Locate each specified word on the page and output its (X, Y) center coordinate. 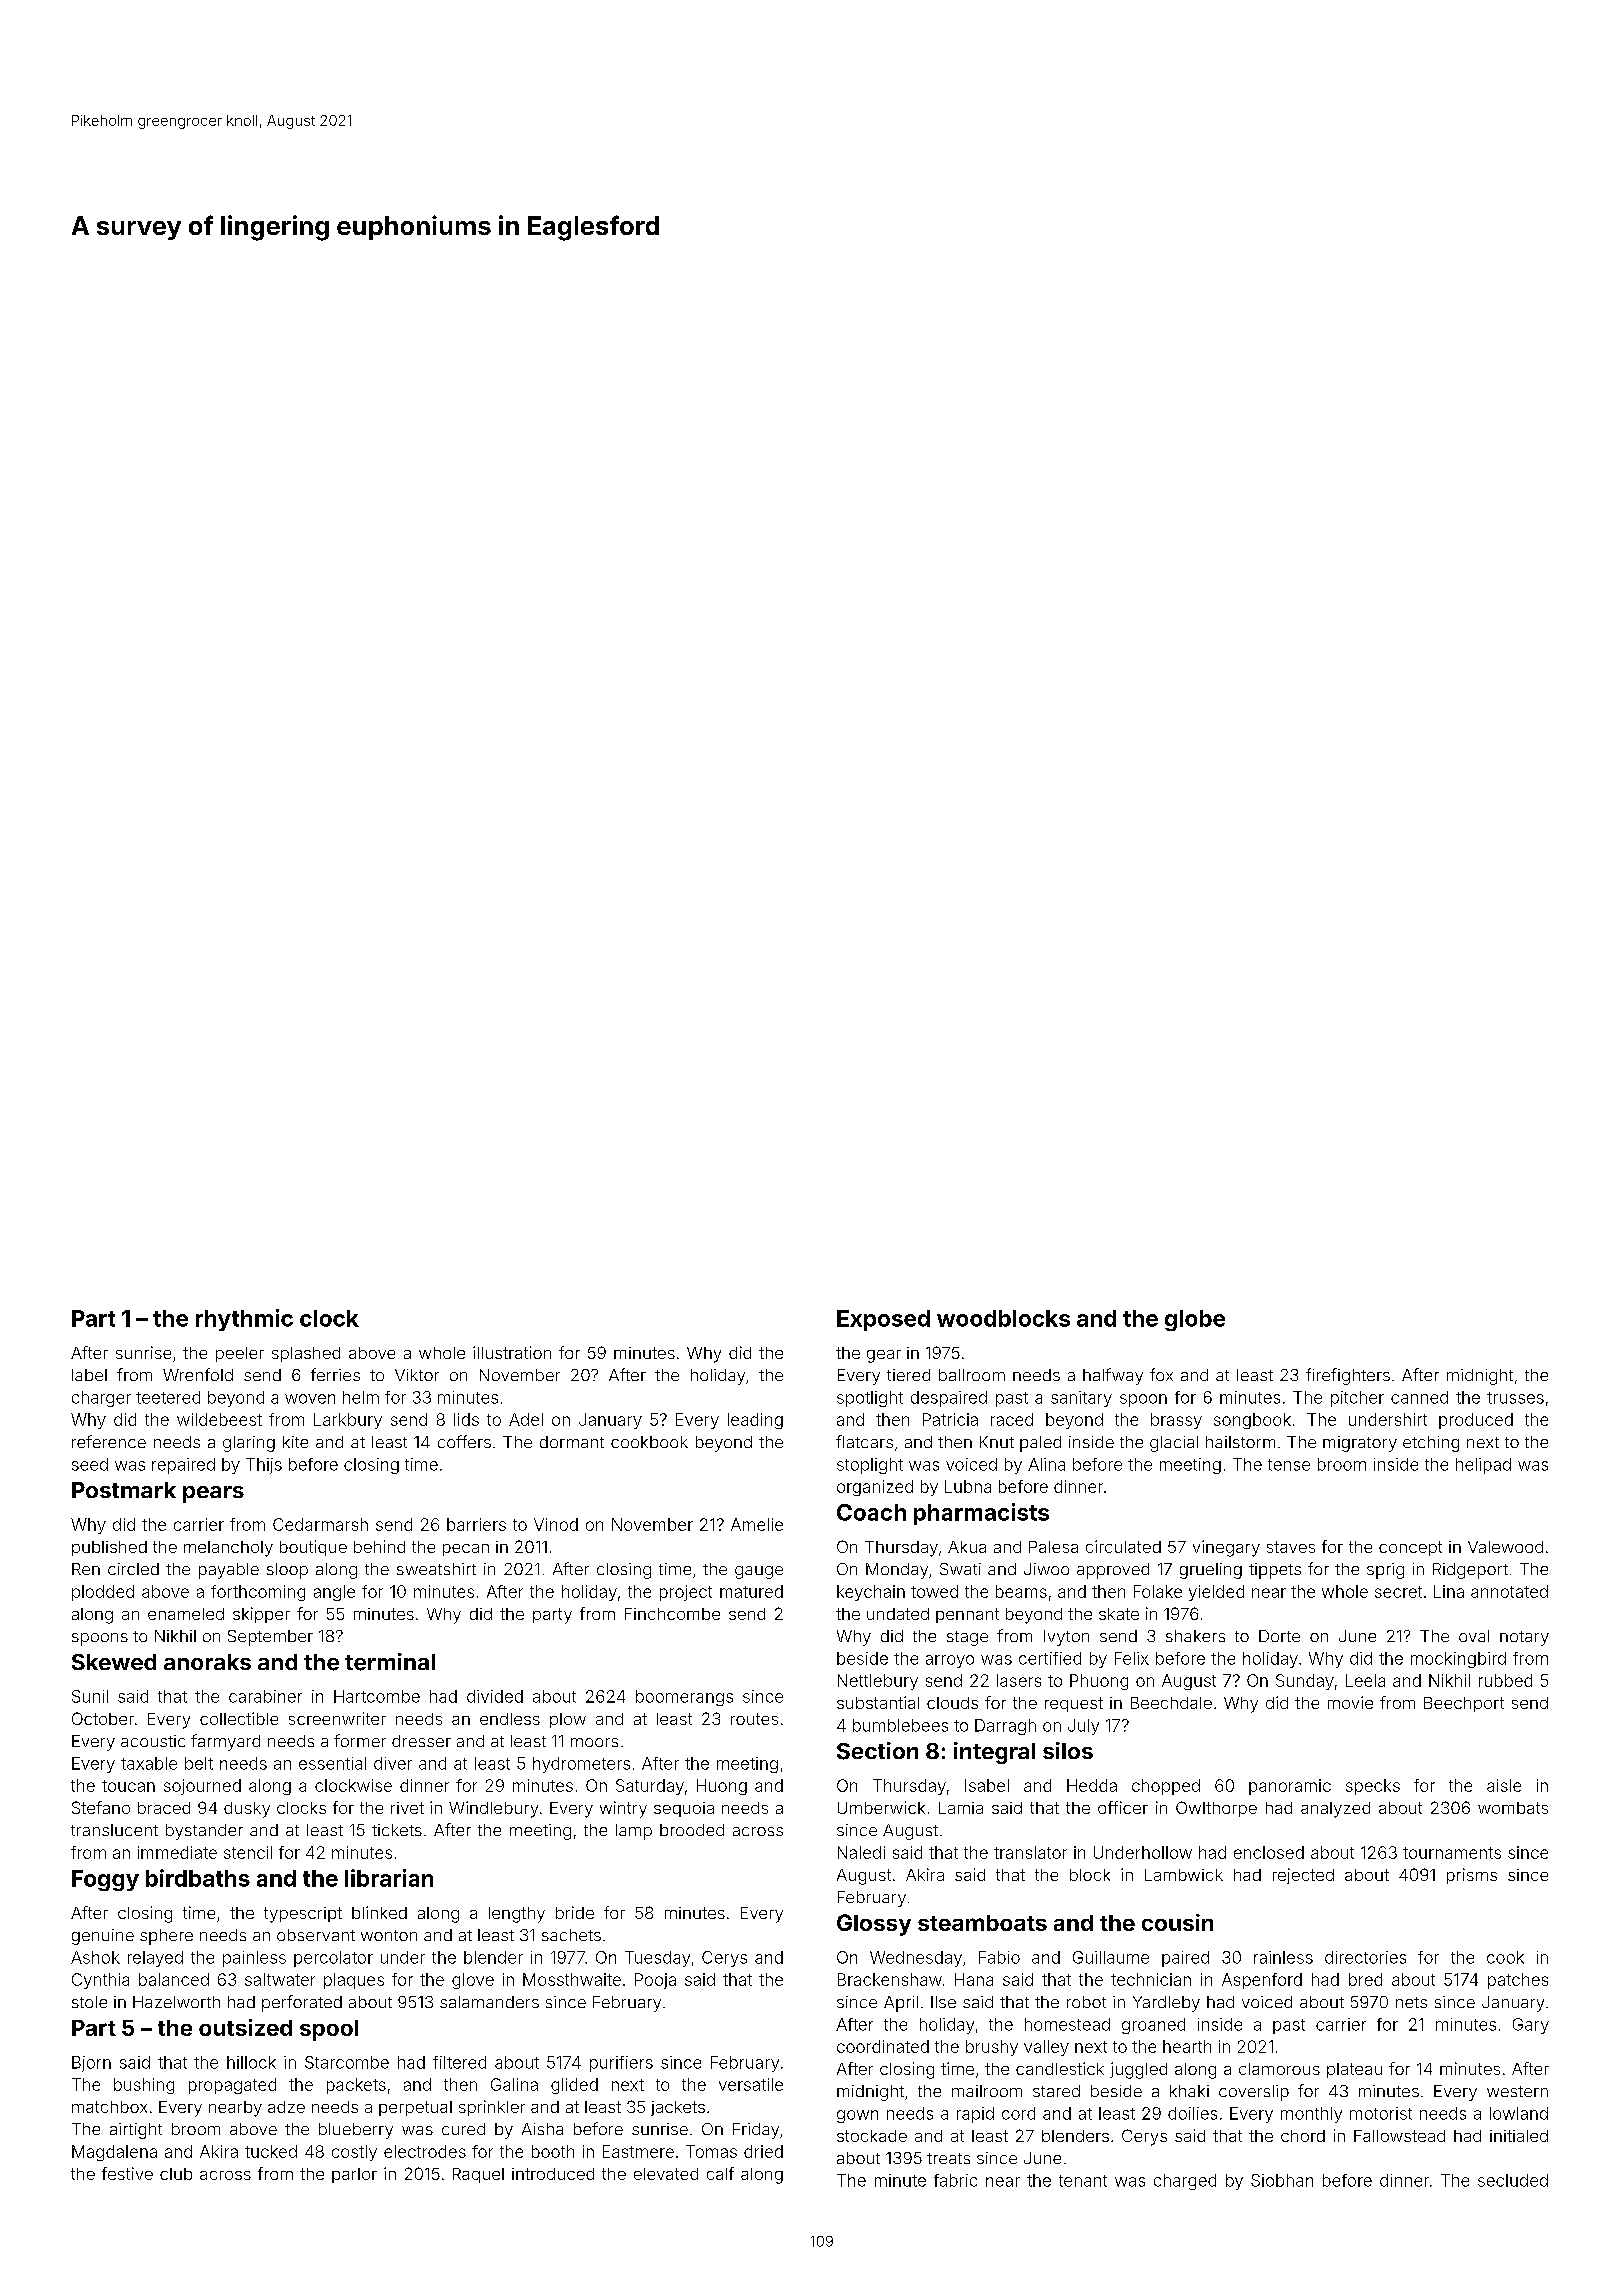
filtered (459, 2062)
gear (884, 1356)
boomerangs (684, 1698)
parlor (354, 2175)
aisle (1504, 1785)
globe (1195, 1320)
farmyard (225, 1742)
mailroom (987, 2091)
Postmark (124, 1490)
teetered (168, 1397)
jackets (678, 2108)
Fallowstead (1399, 2136)
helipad (1483, 1466)
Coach (871, 1512)
